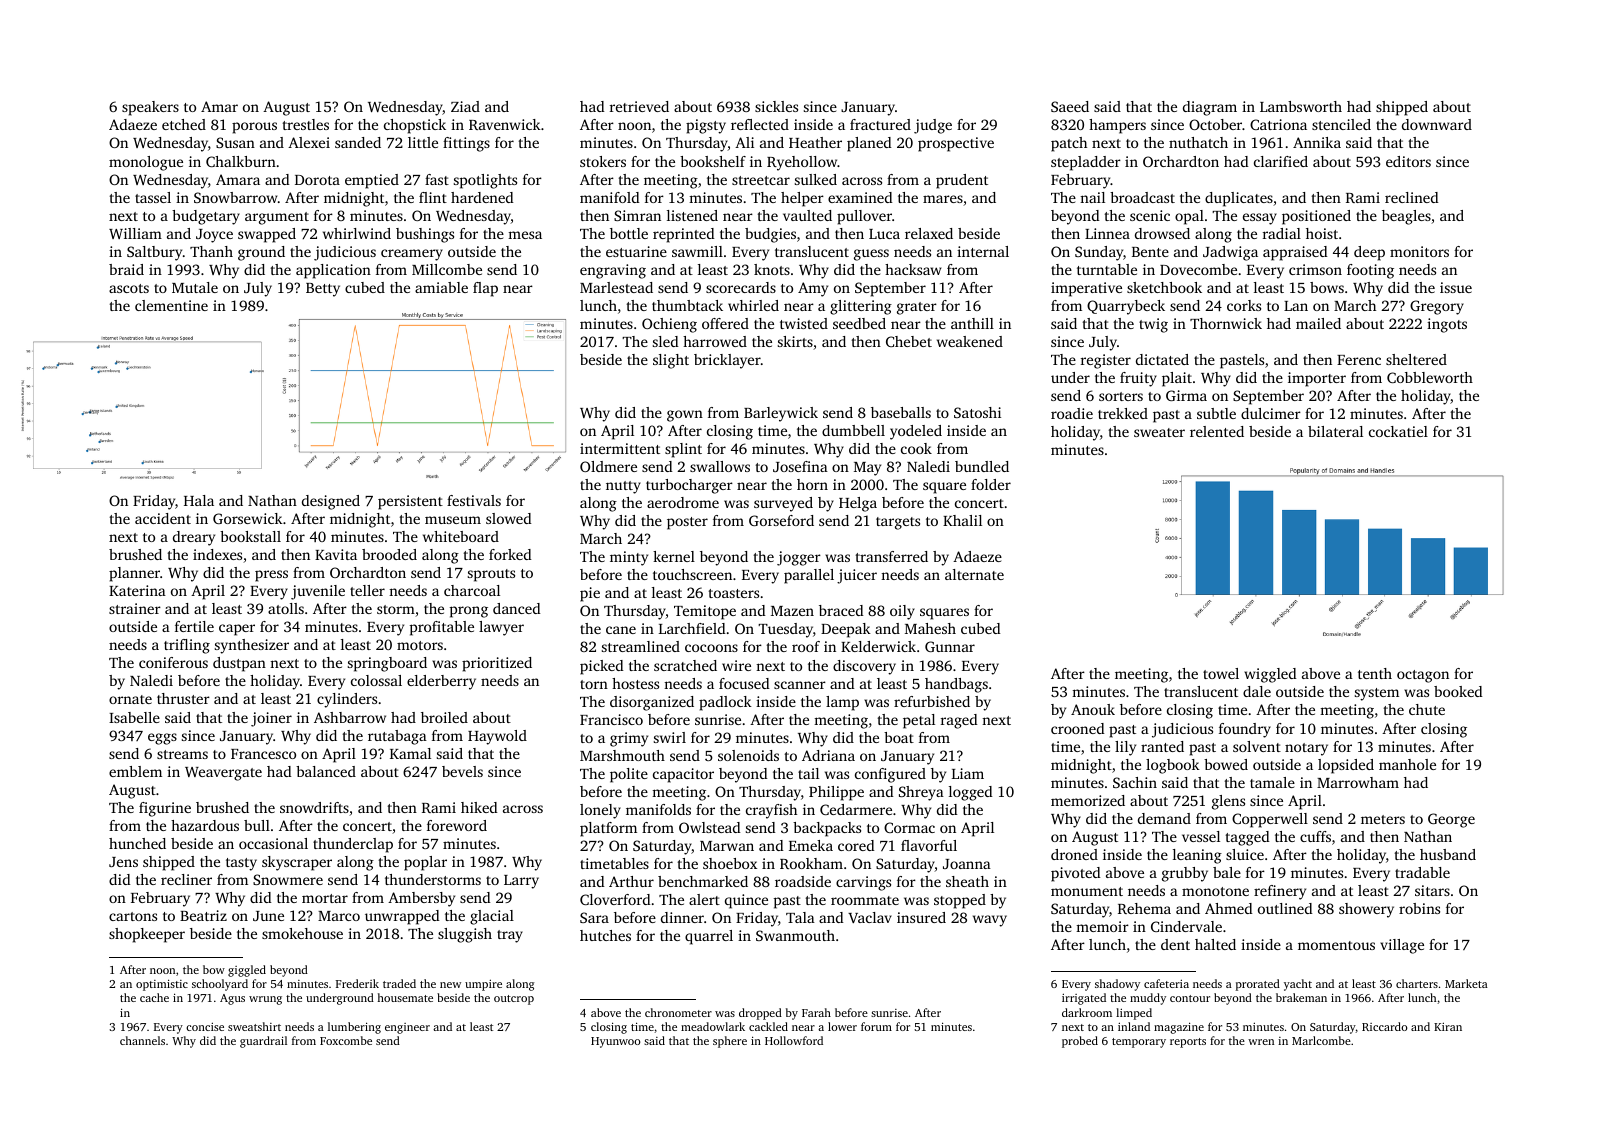 Image resolution: width=1597 pixels, height=1129 pixels. What do you see at coordinates (1270, 675) in the screenshot?
I see `wiggled` at bounding box center [1270, 675].
